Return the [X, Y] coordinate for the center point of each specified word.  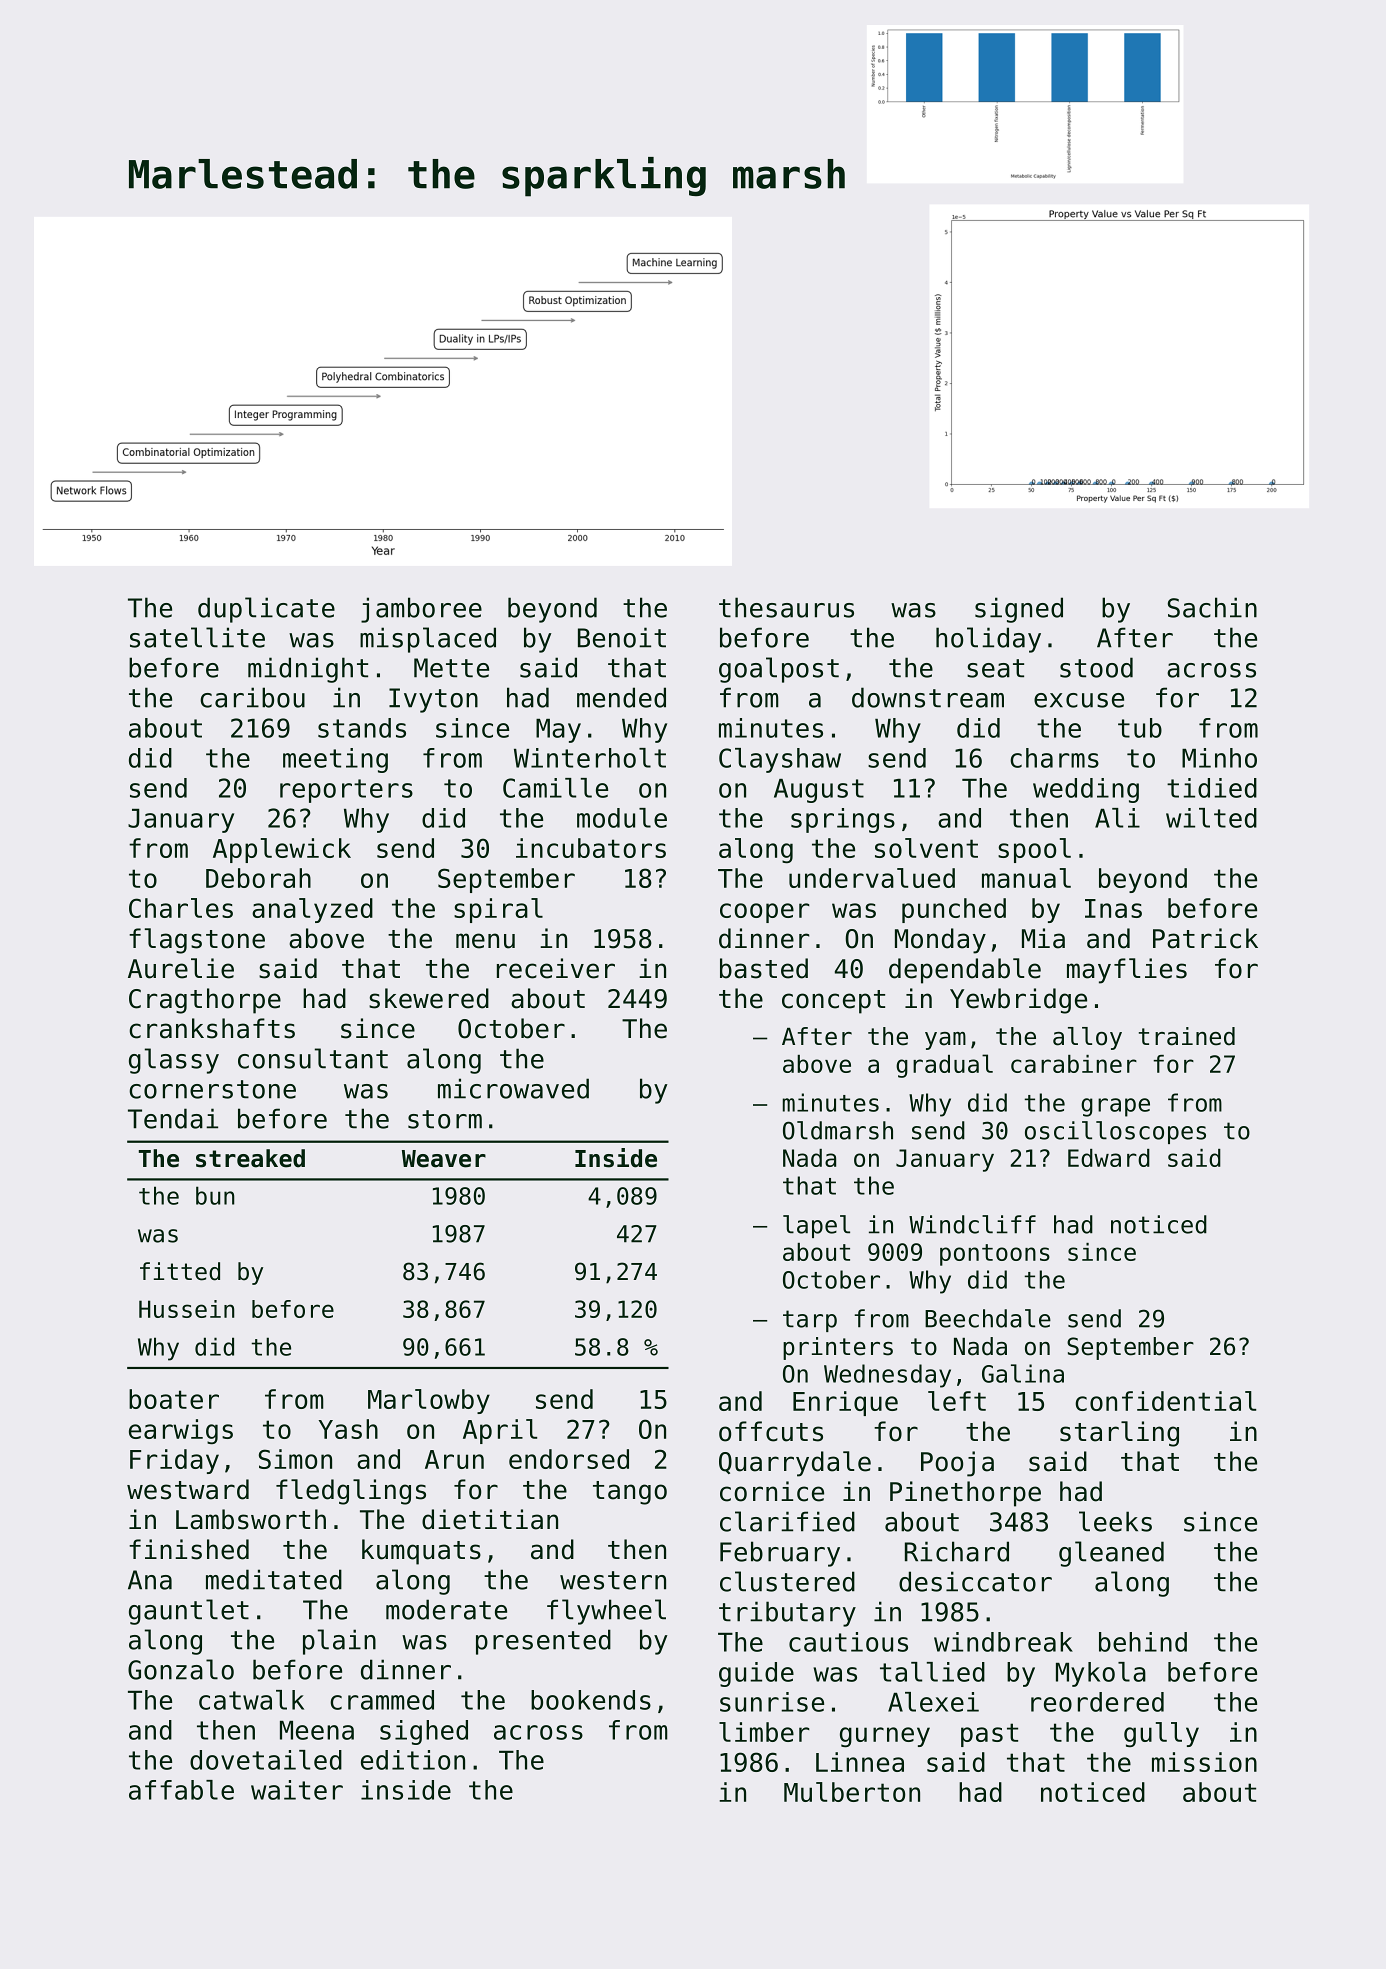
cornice [772, 1491]
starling [1119, 1434]
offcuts [771, 1431]
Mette [451, 668]
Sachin [1212, 607]
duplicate [266, 610]
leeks [1115, 1521]
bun [215, 1195]
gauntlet [189, 1612]
